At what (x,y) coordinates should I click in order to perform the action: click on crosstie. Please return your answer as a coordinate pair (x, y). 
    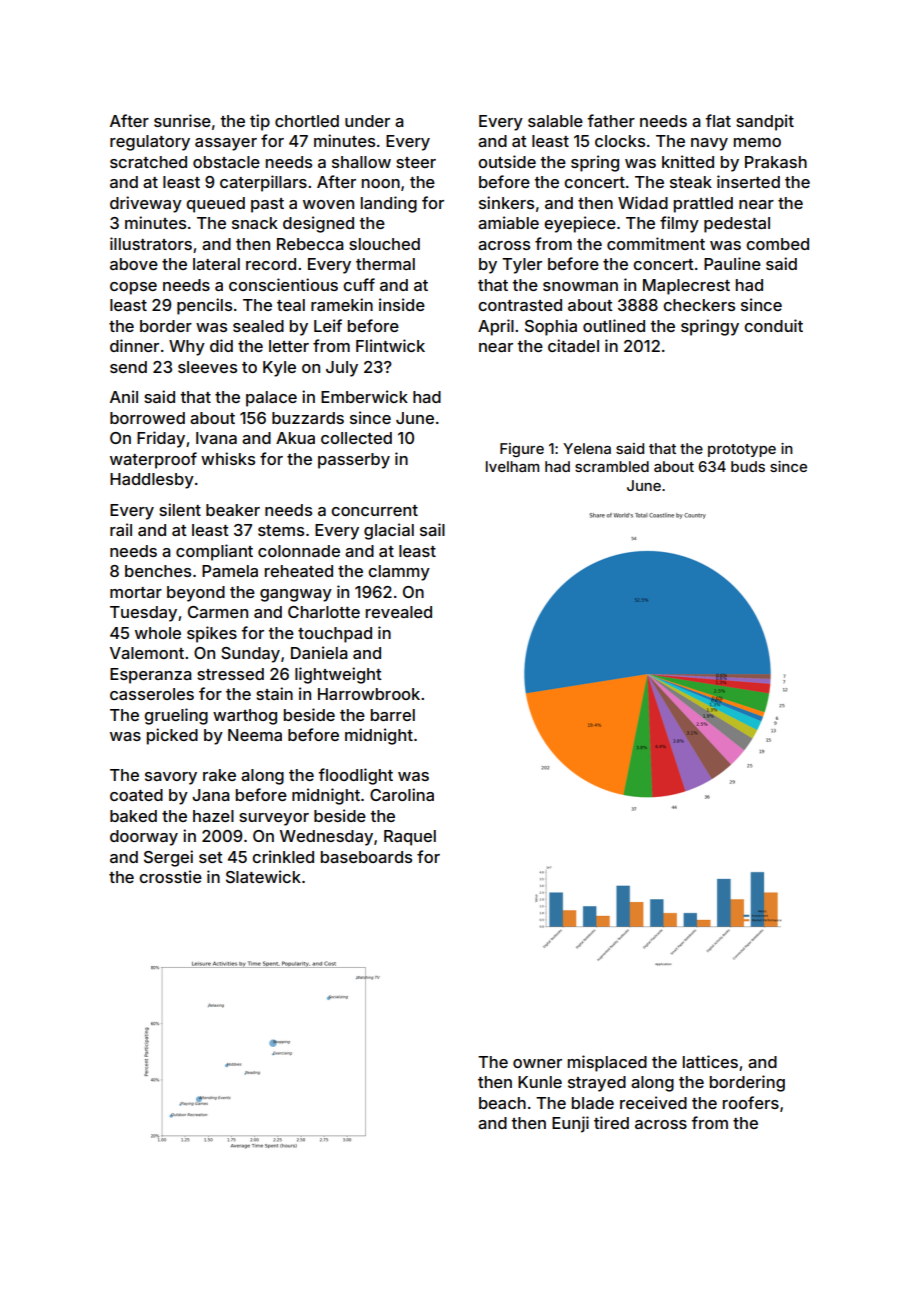
    Looking at the image, I should click on (170, 876).
